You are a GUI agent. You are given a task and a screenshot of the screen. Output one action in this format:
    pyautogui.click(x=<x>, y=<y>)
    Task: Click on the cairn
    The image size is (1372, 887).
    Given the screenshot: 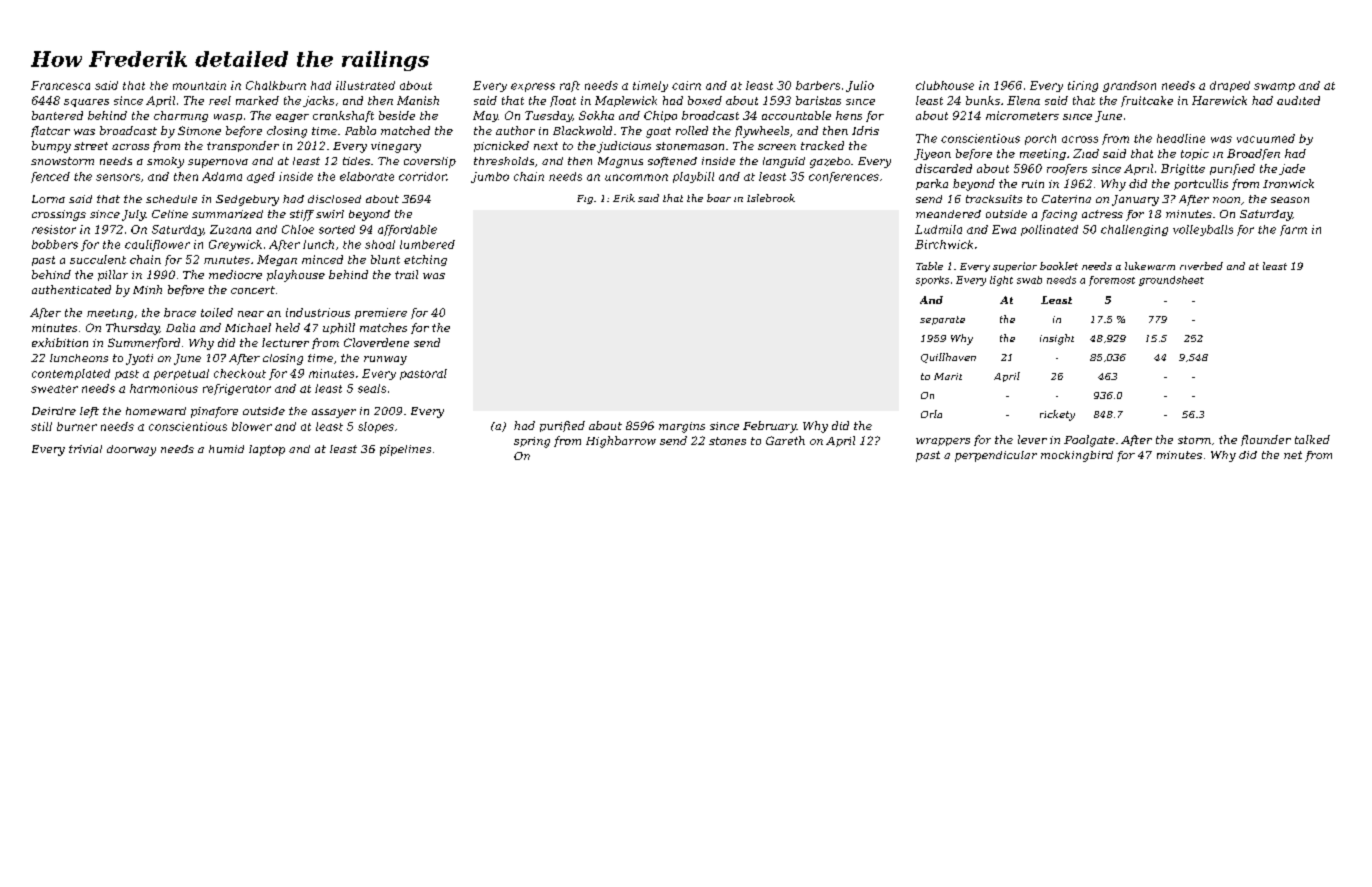 What is the action you would take?
    pyautogui.click(x=686, y=85)
